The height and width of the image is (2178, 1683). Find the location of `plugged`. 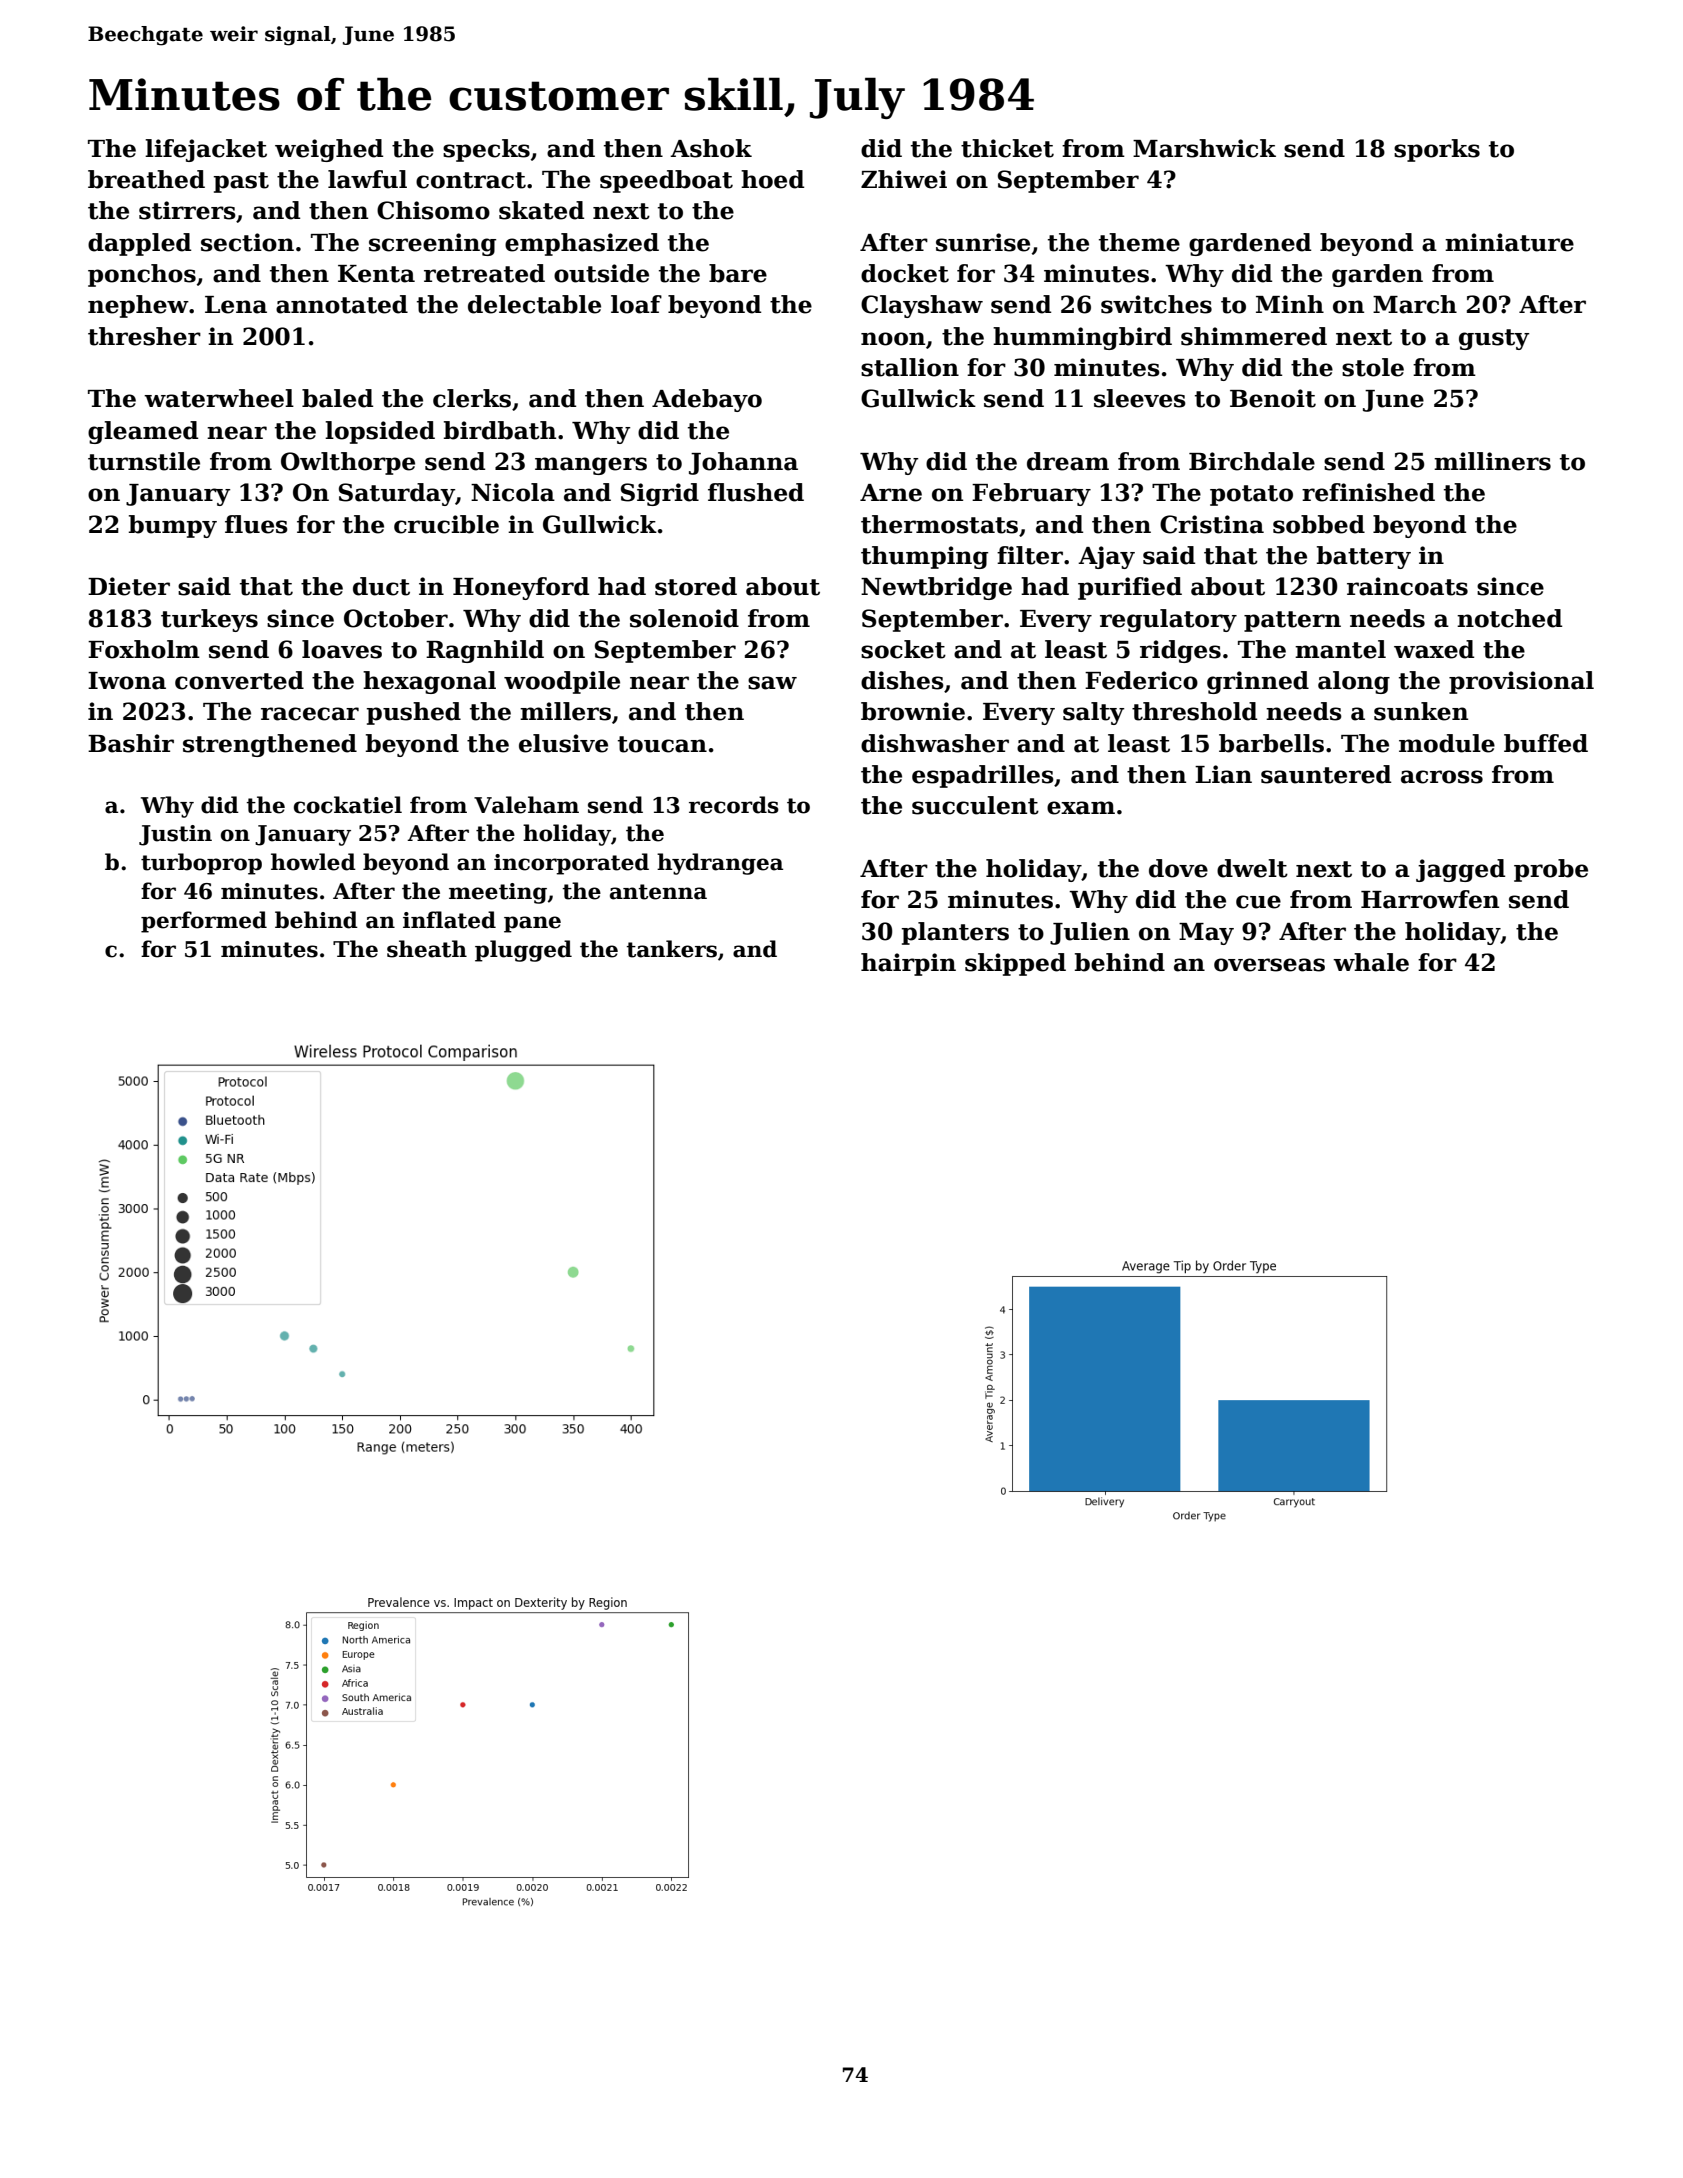

plugged is located at coordinates (523, 951).
